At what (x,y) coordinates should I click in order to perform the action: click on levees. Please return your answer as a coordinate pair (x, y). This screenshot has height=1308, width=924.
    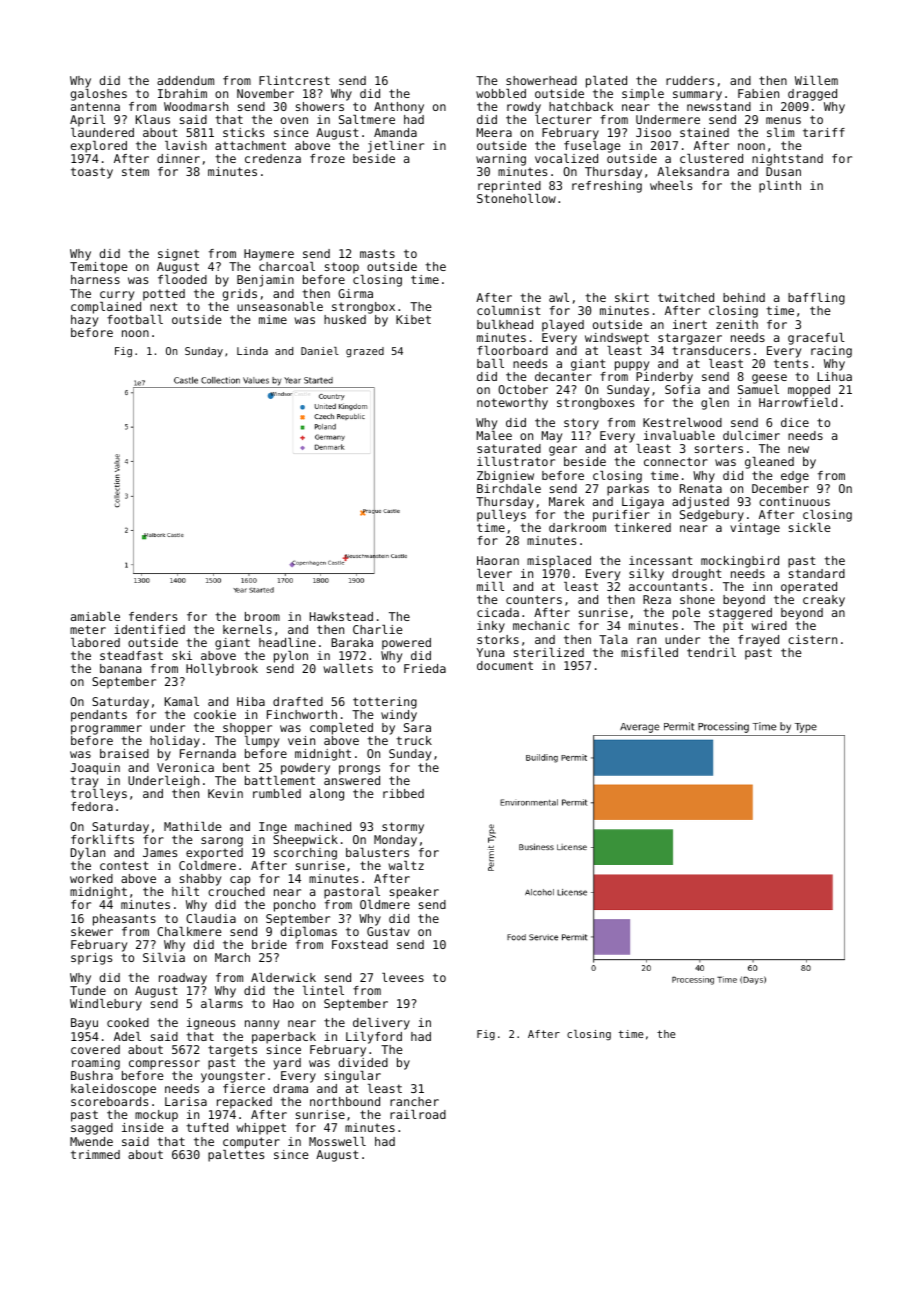
    Looking at the image, I should click on (403, 977).
